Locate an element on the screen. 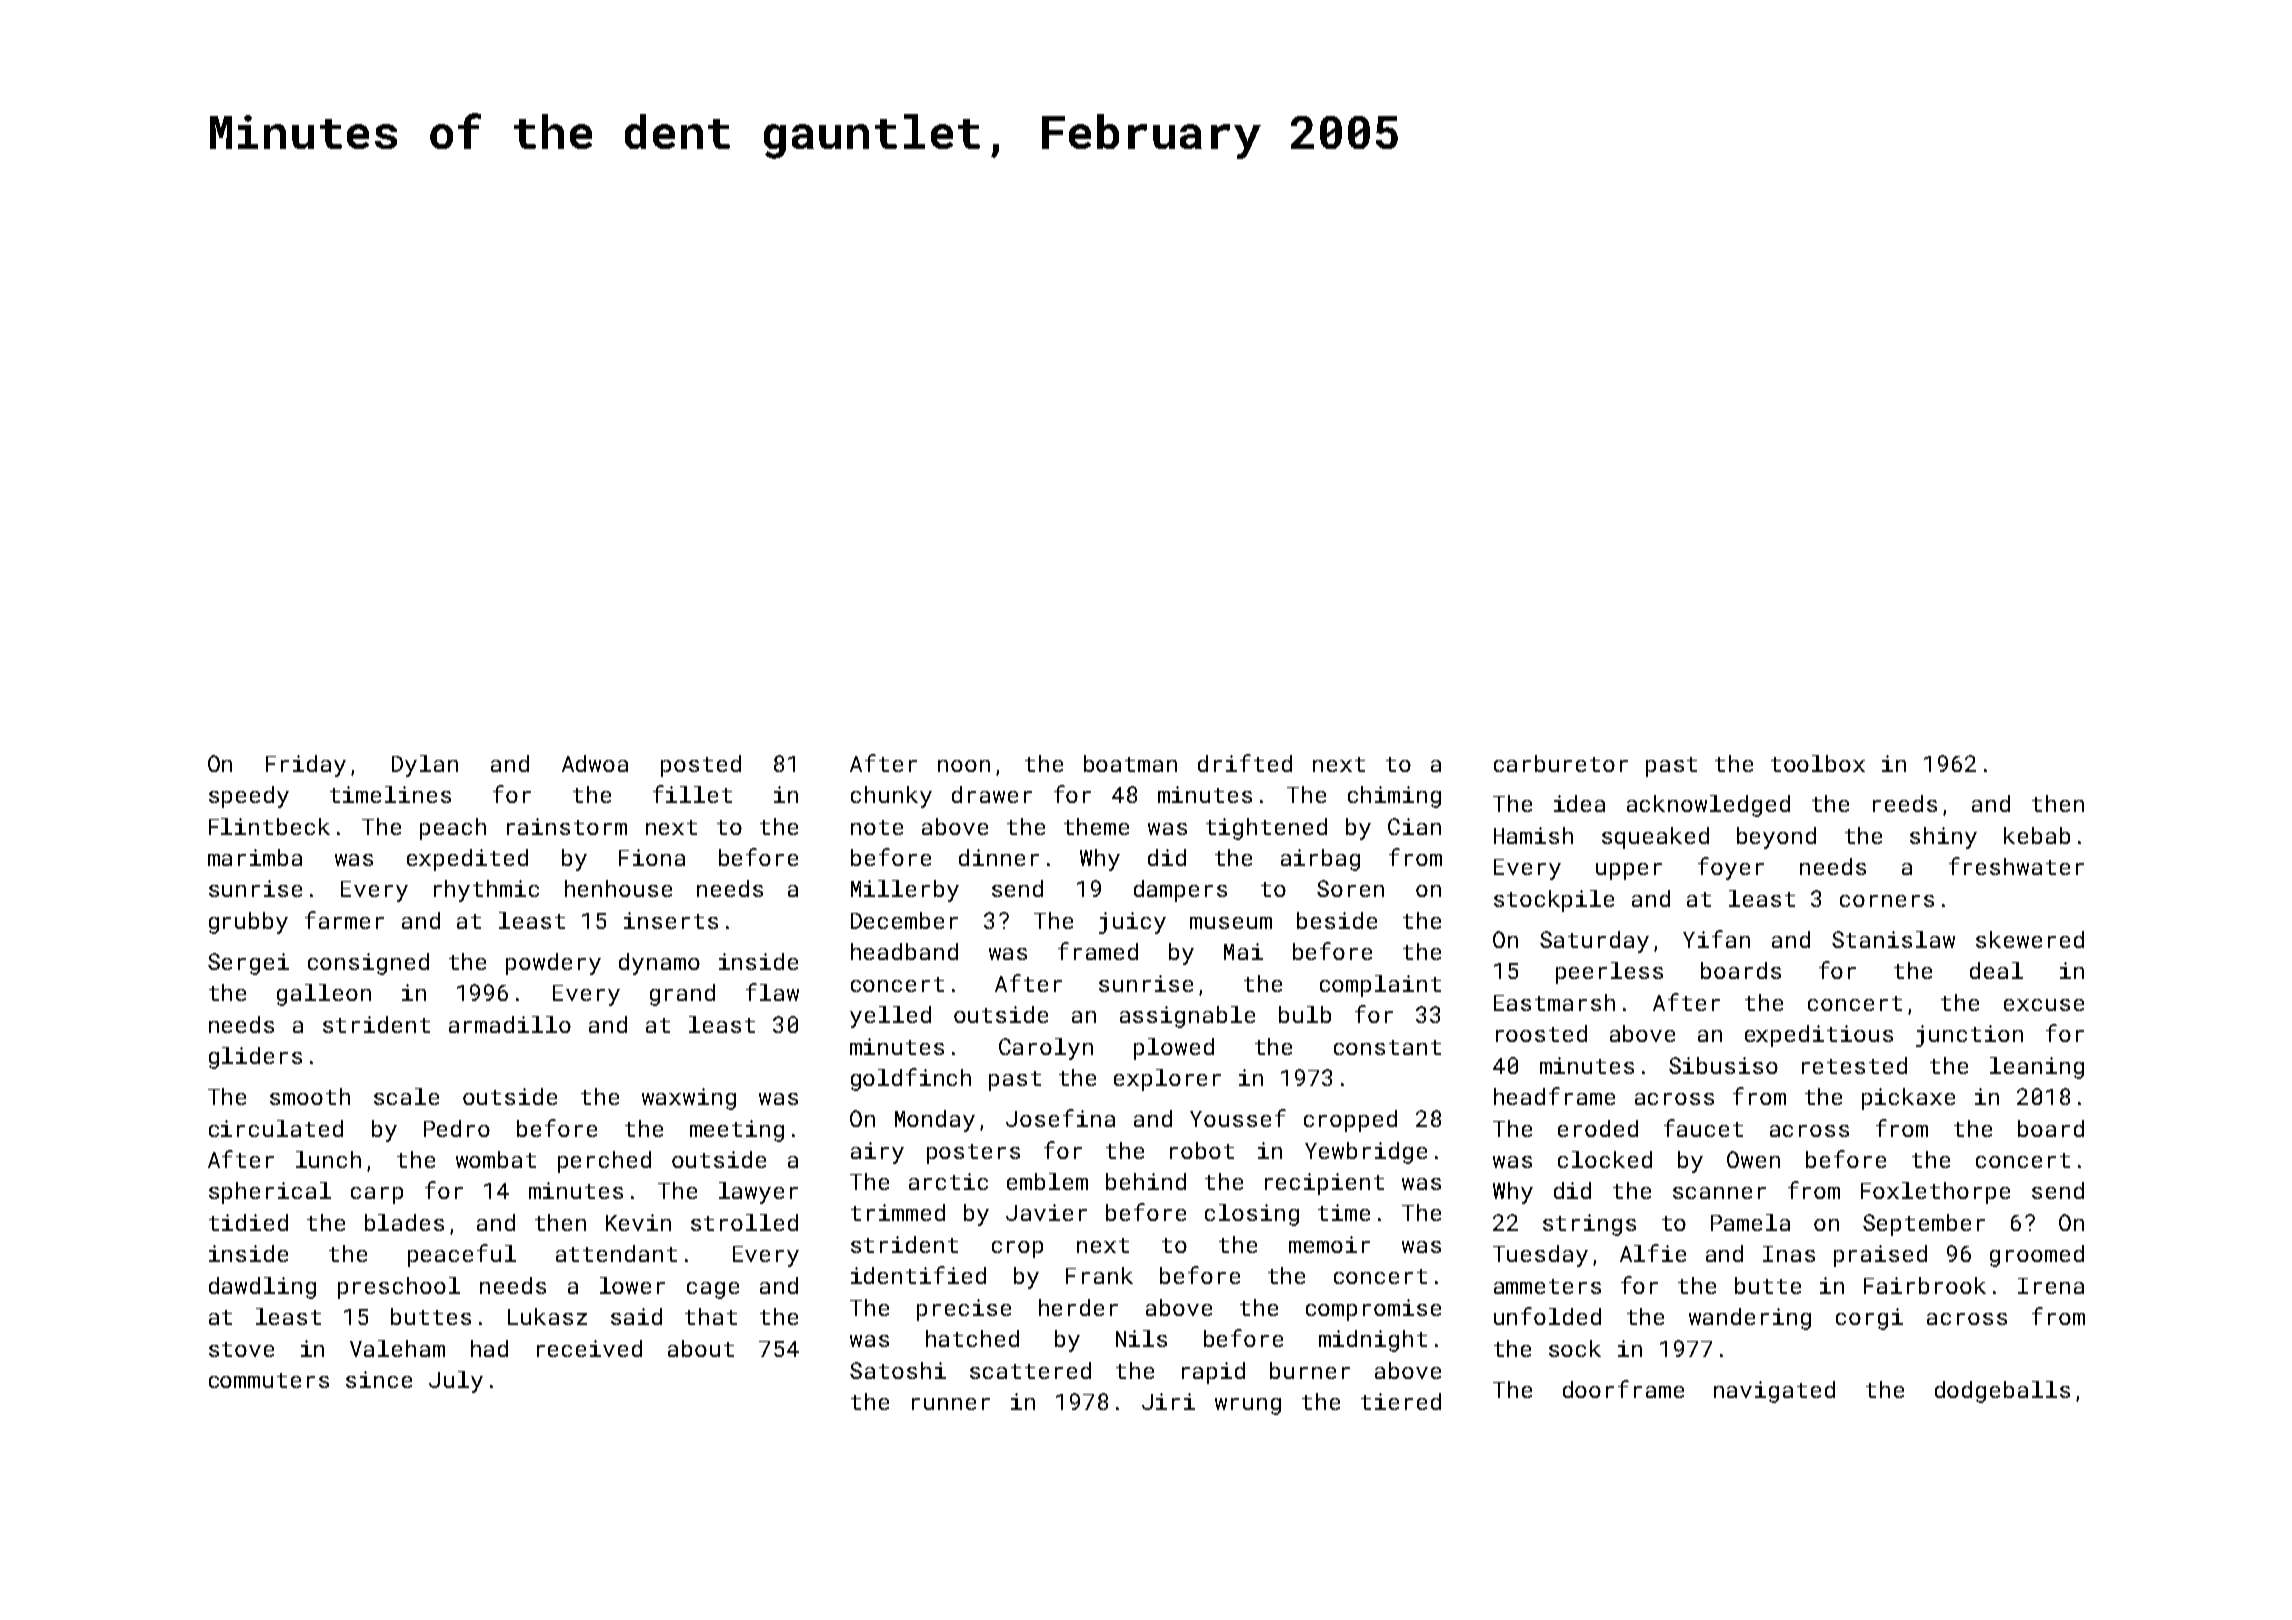  dinner is located at coordinates (999, 857).
